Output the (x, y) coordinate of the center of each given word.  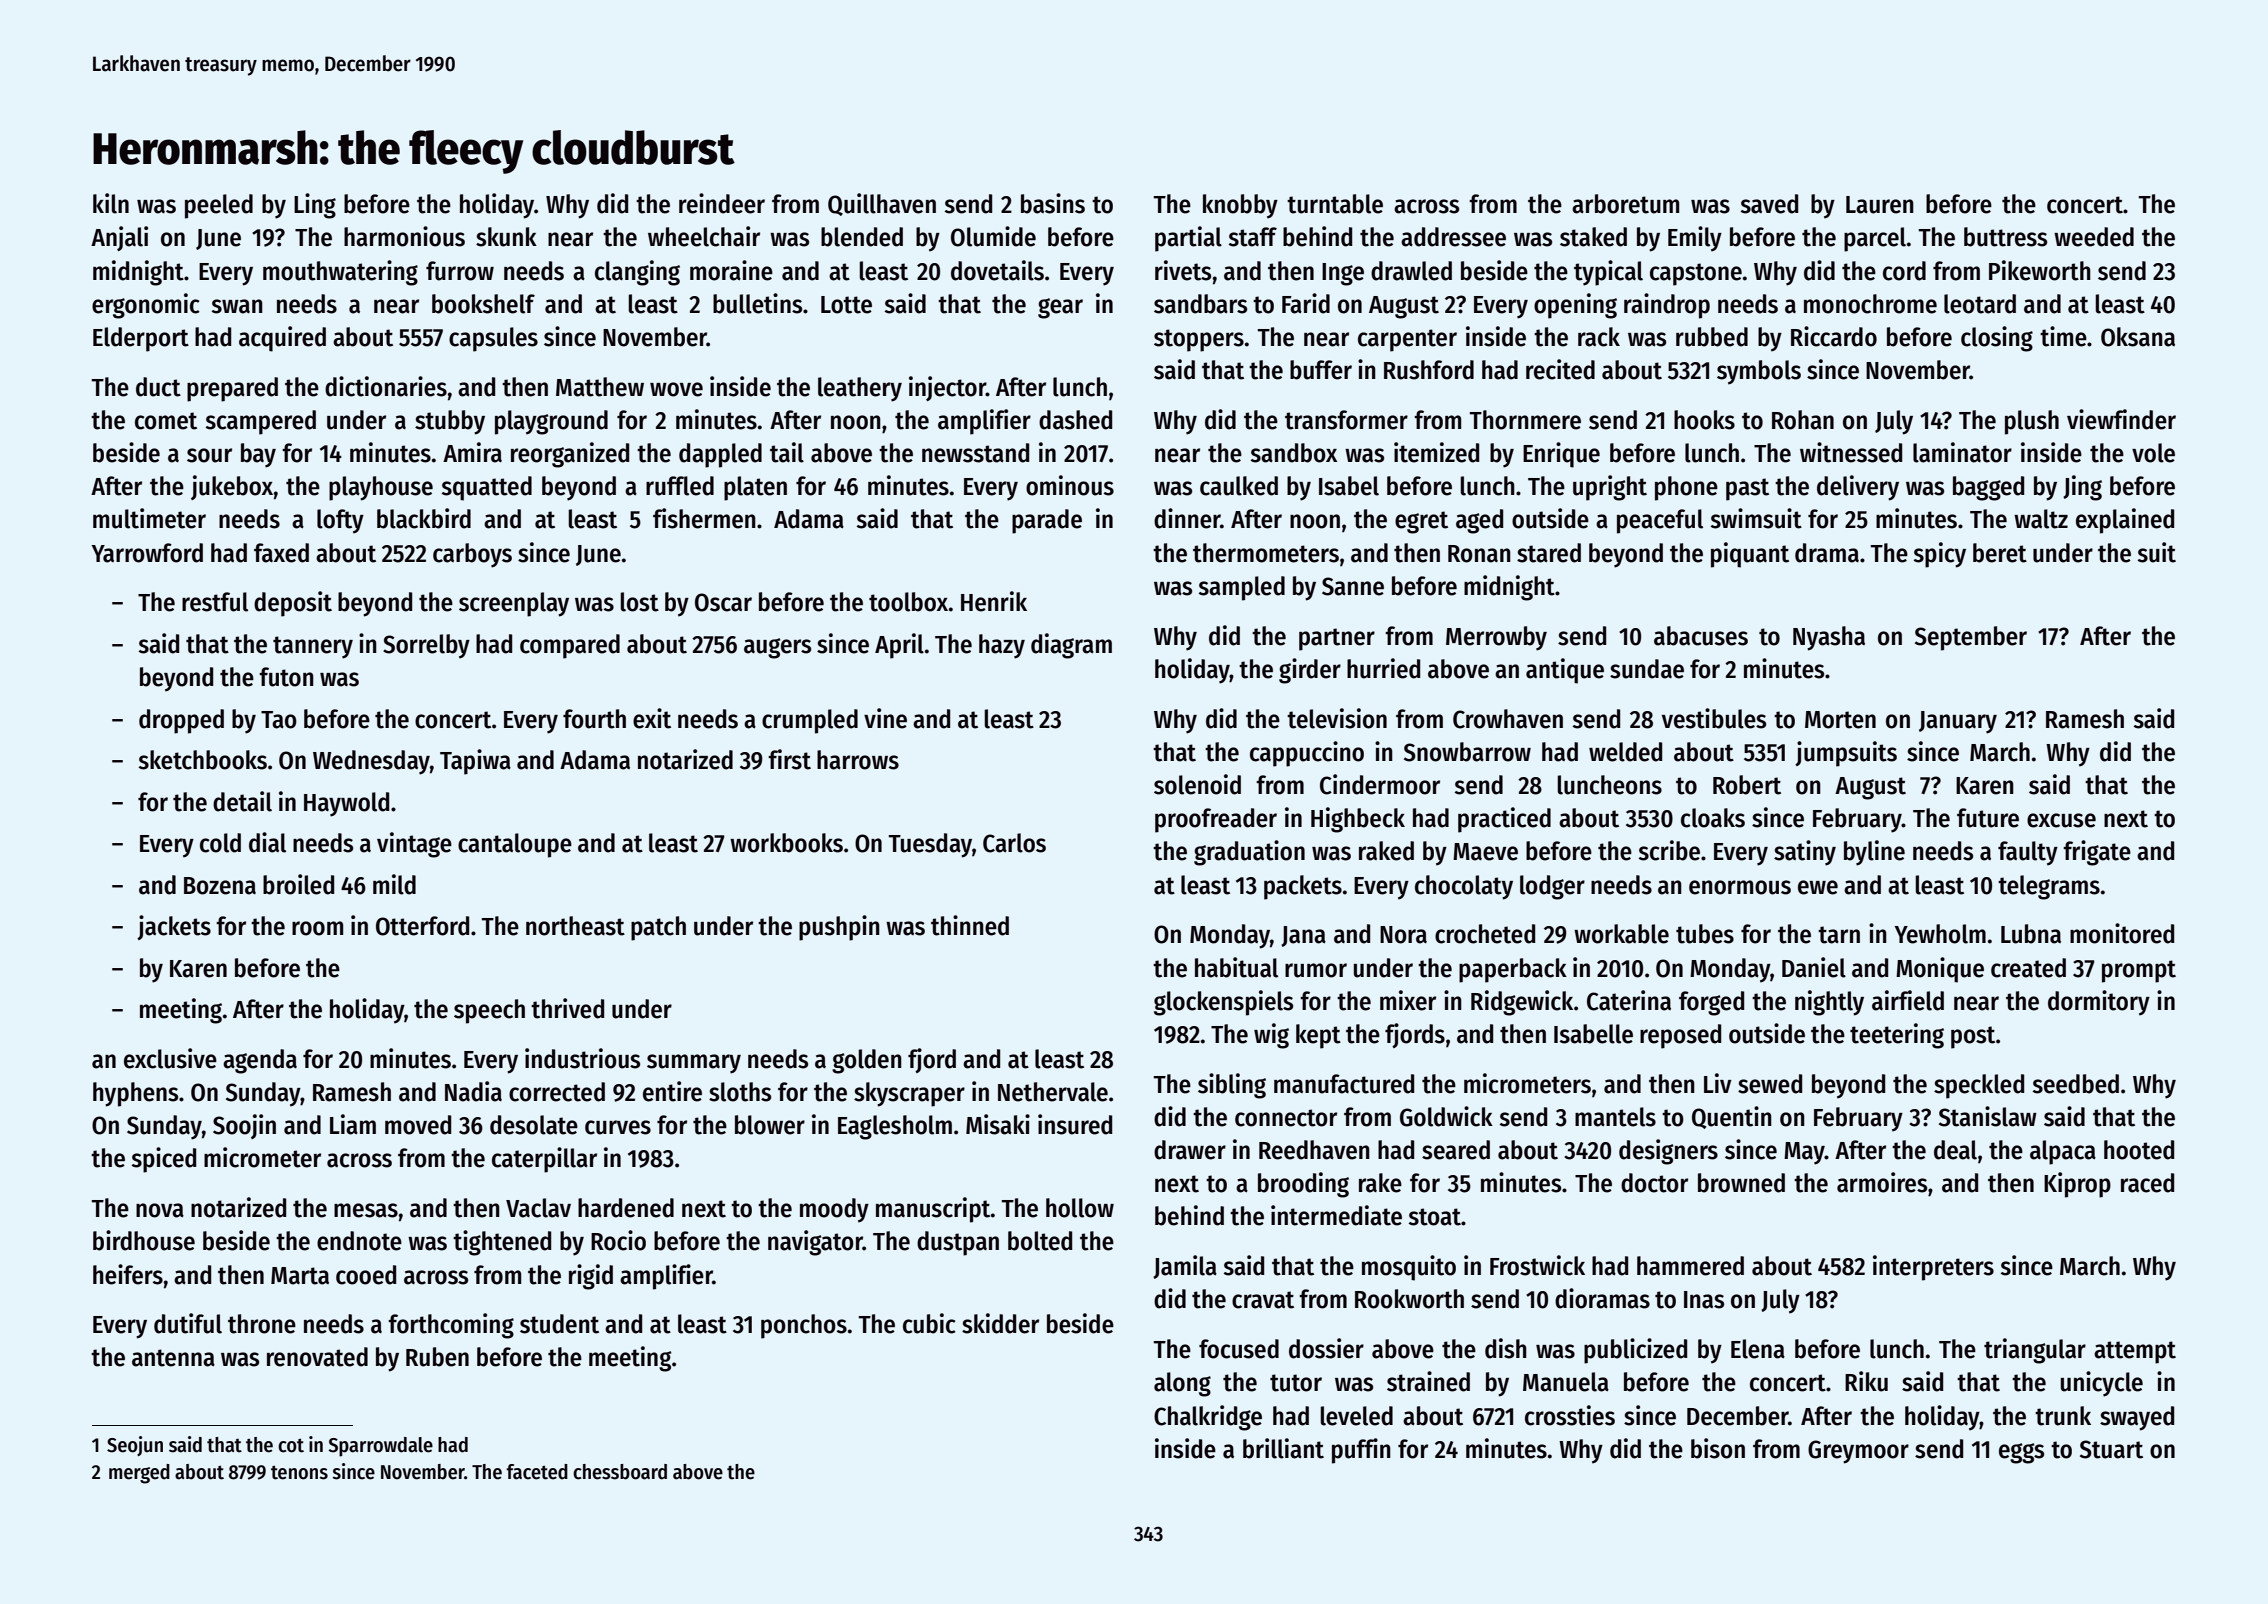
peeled (219, 206)
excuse (2061, 820)
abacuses (1701, 636)
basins (1053, 203)
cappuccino (1307, 754)
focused (1239, 1349)
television (1337, 718)
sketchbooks (203, 760)
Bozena (220, 886)
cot (291, 1446)
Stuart (2111, 1449)
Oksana (2138, 337)
